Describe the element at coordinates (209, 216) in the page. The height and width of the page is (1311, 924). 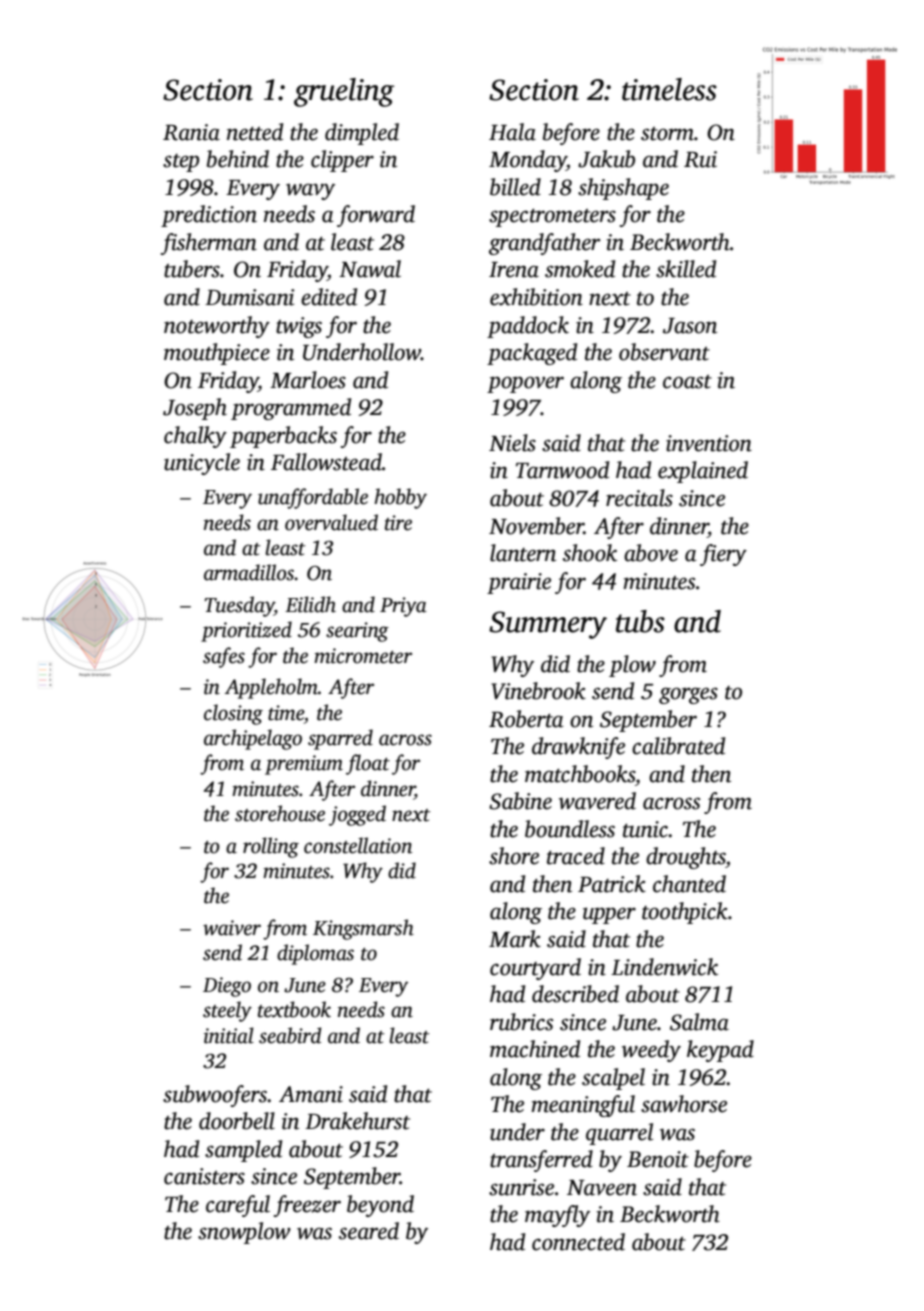
I see `prediction` at that location.
